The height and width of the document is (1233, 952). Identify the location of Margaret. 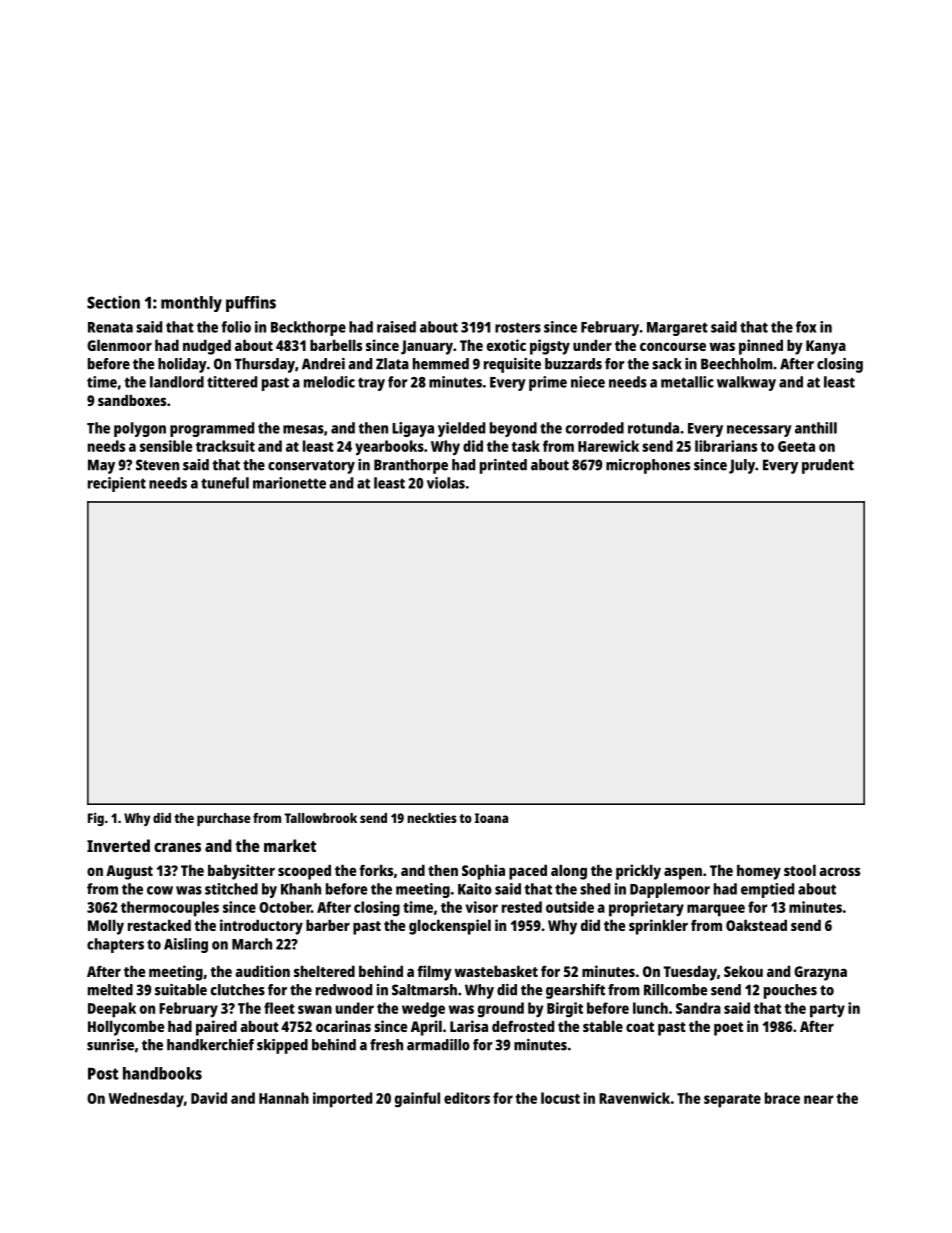
(677, 329).
